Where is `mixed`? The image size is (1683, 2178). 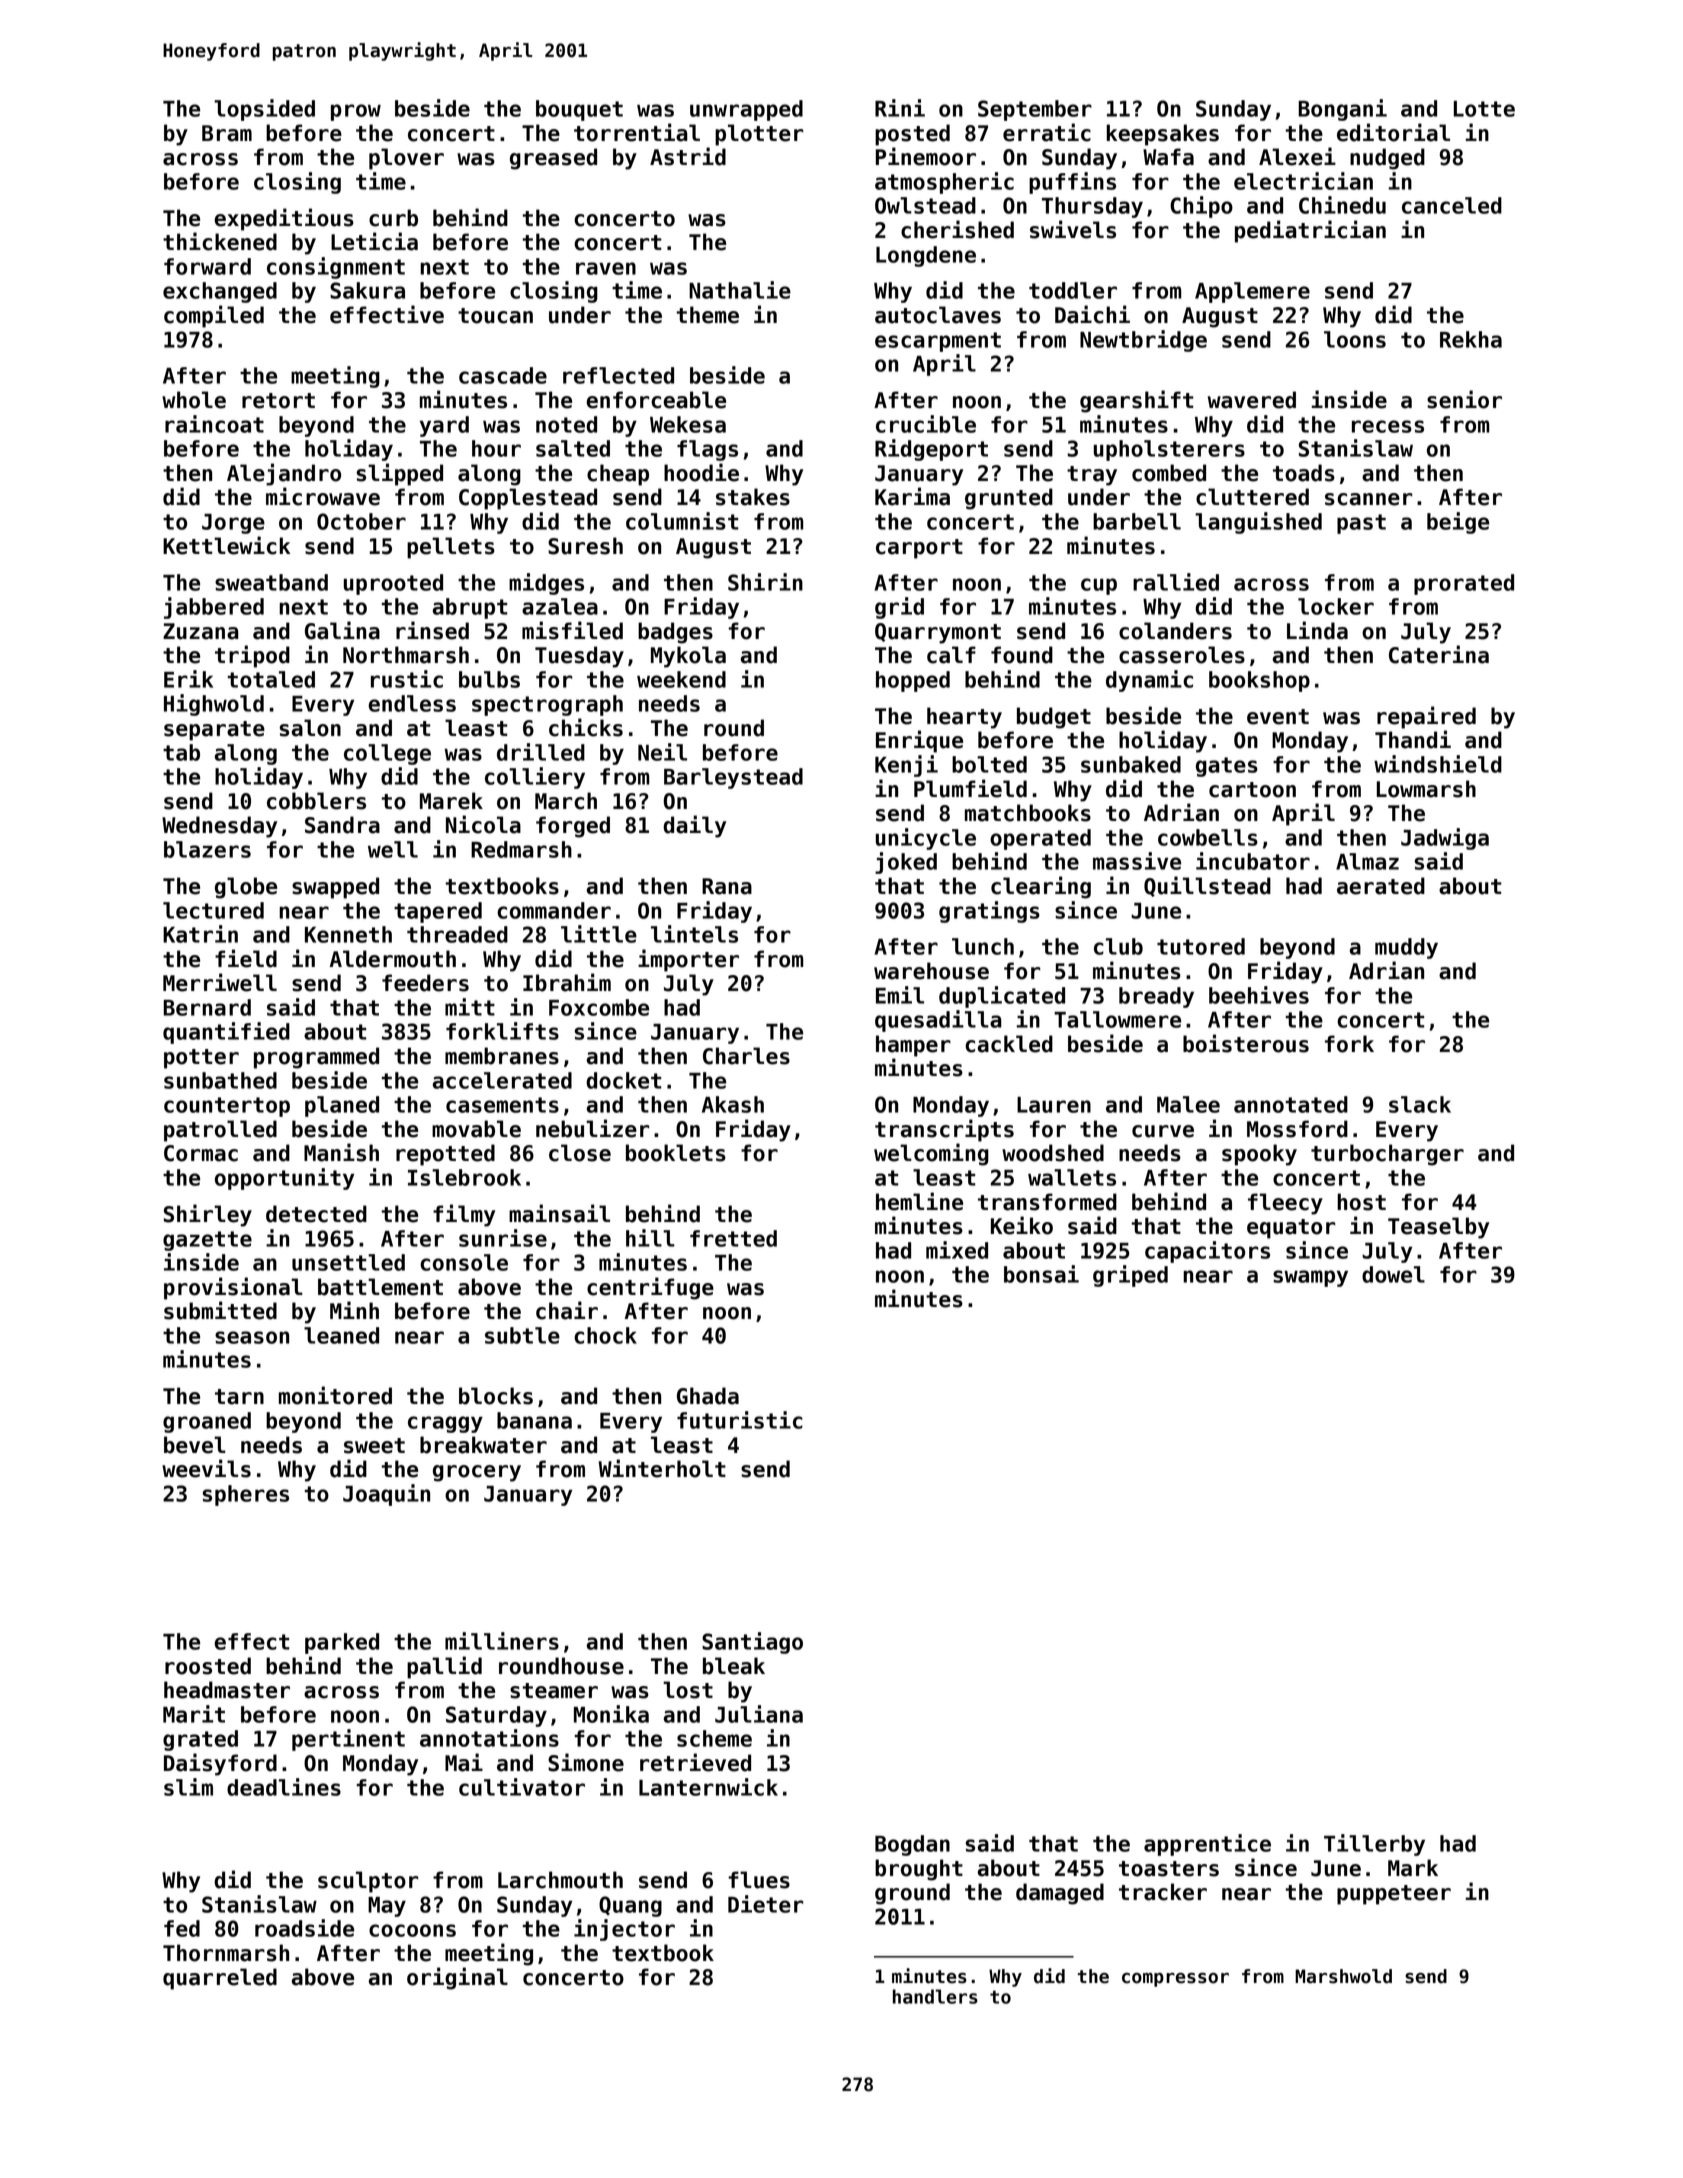
mixed is located at coordinates (957, 1250).
